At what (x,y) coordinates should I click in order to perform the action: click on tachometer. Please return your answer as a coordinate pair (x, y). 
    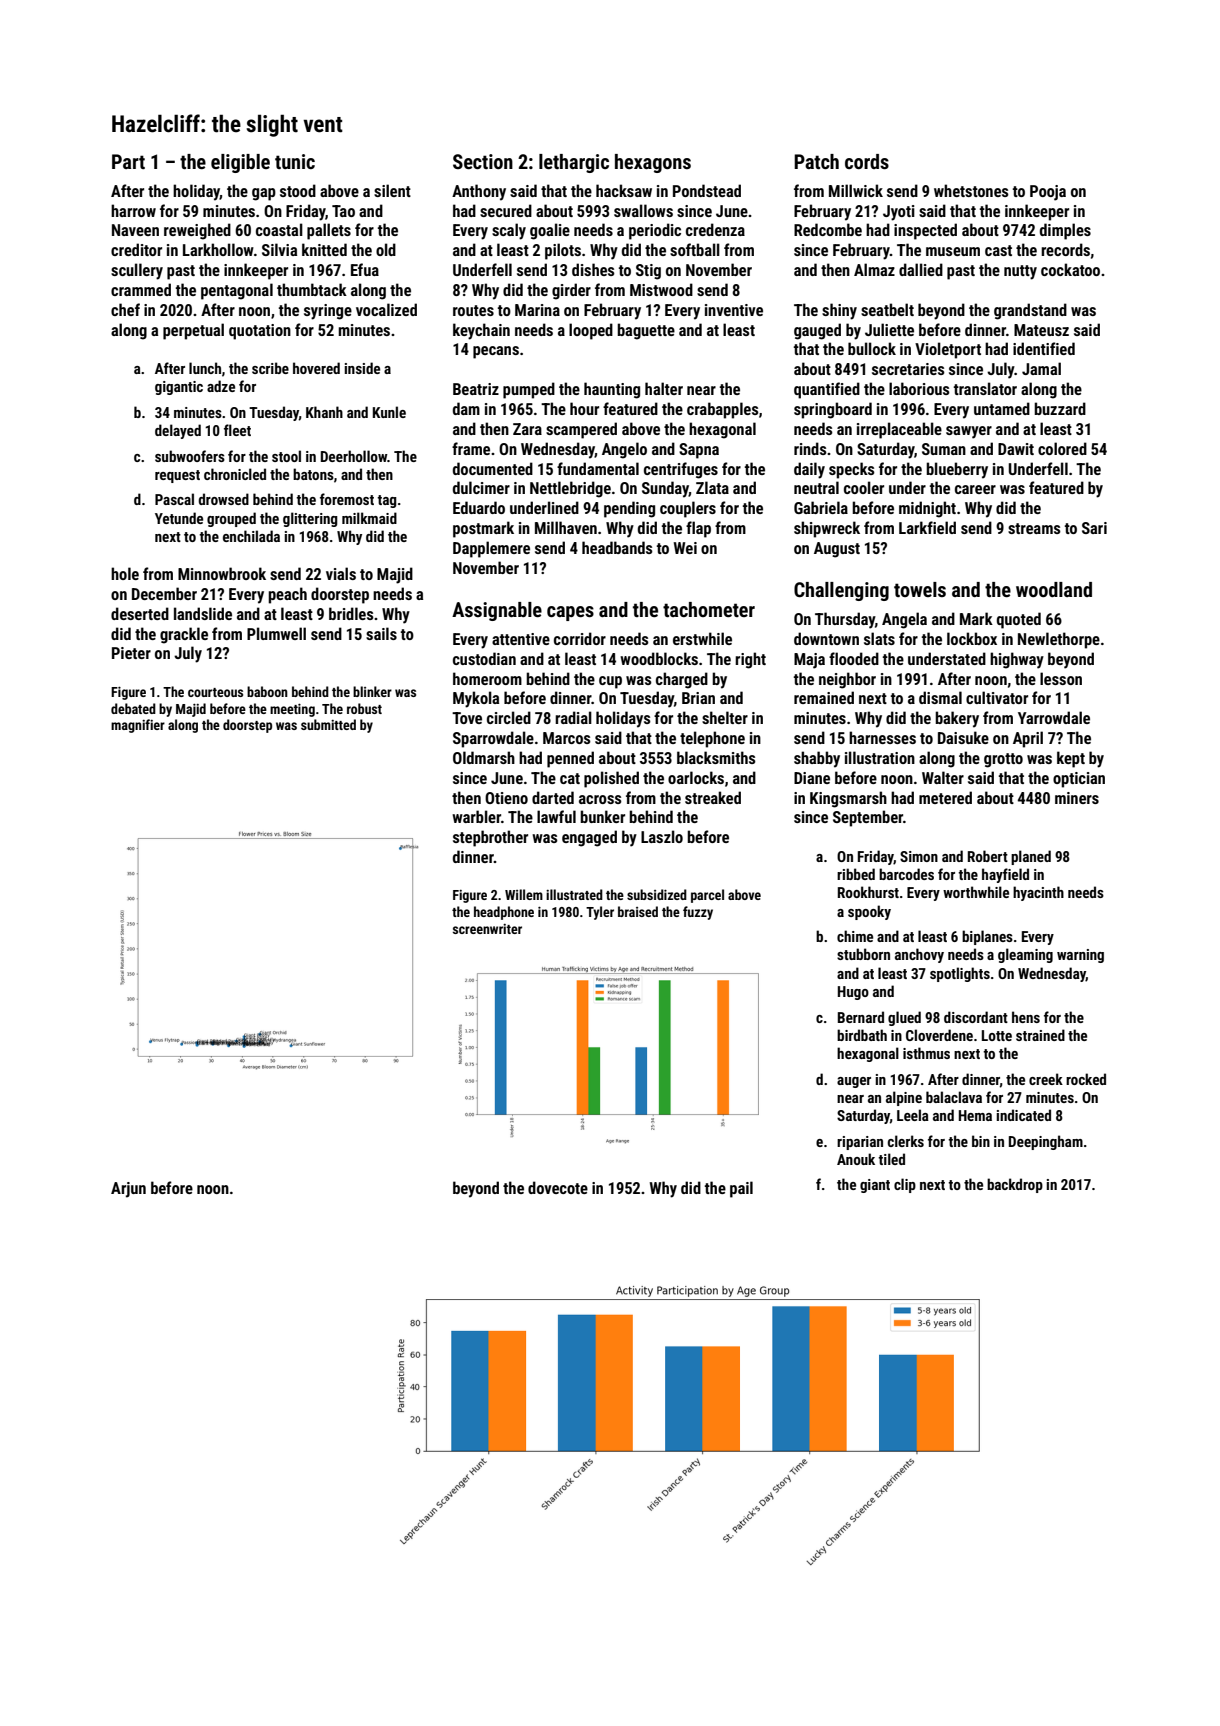
    Looking at the image, I should click on (709, 609).
